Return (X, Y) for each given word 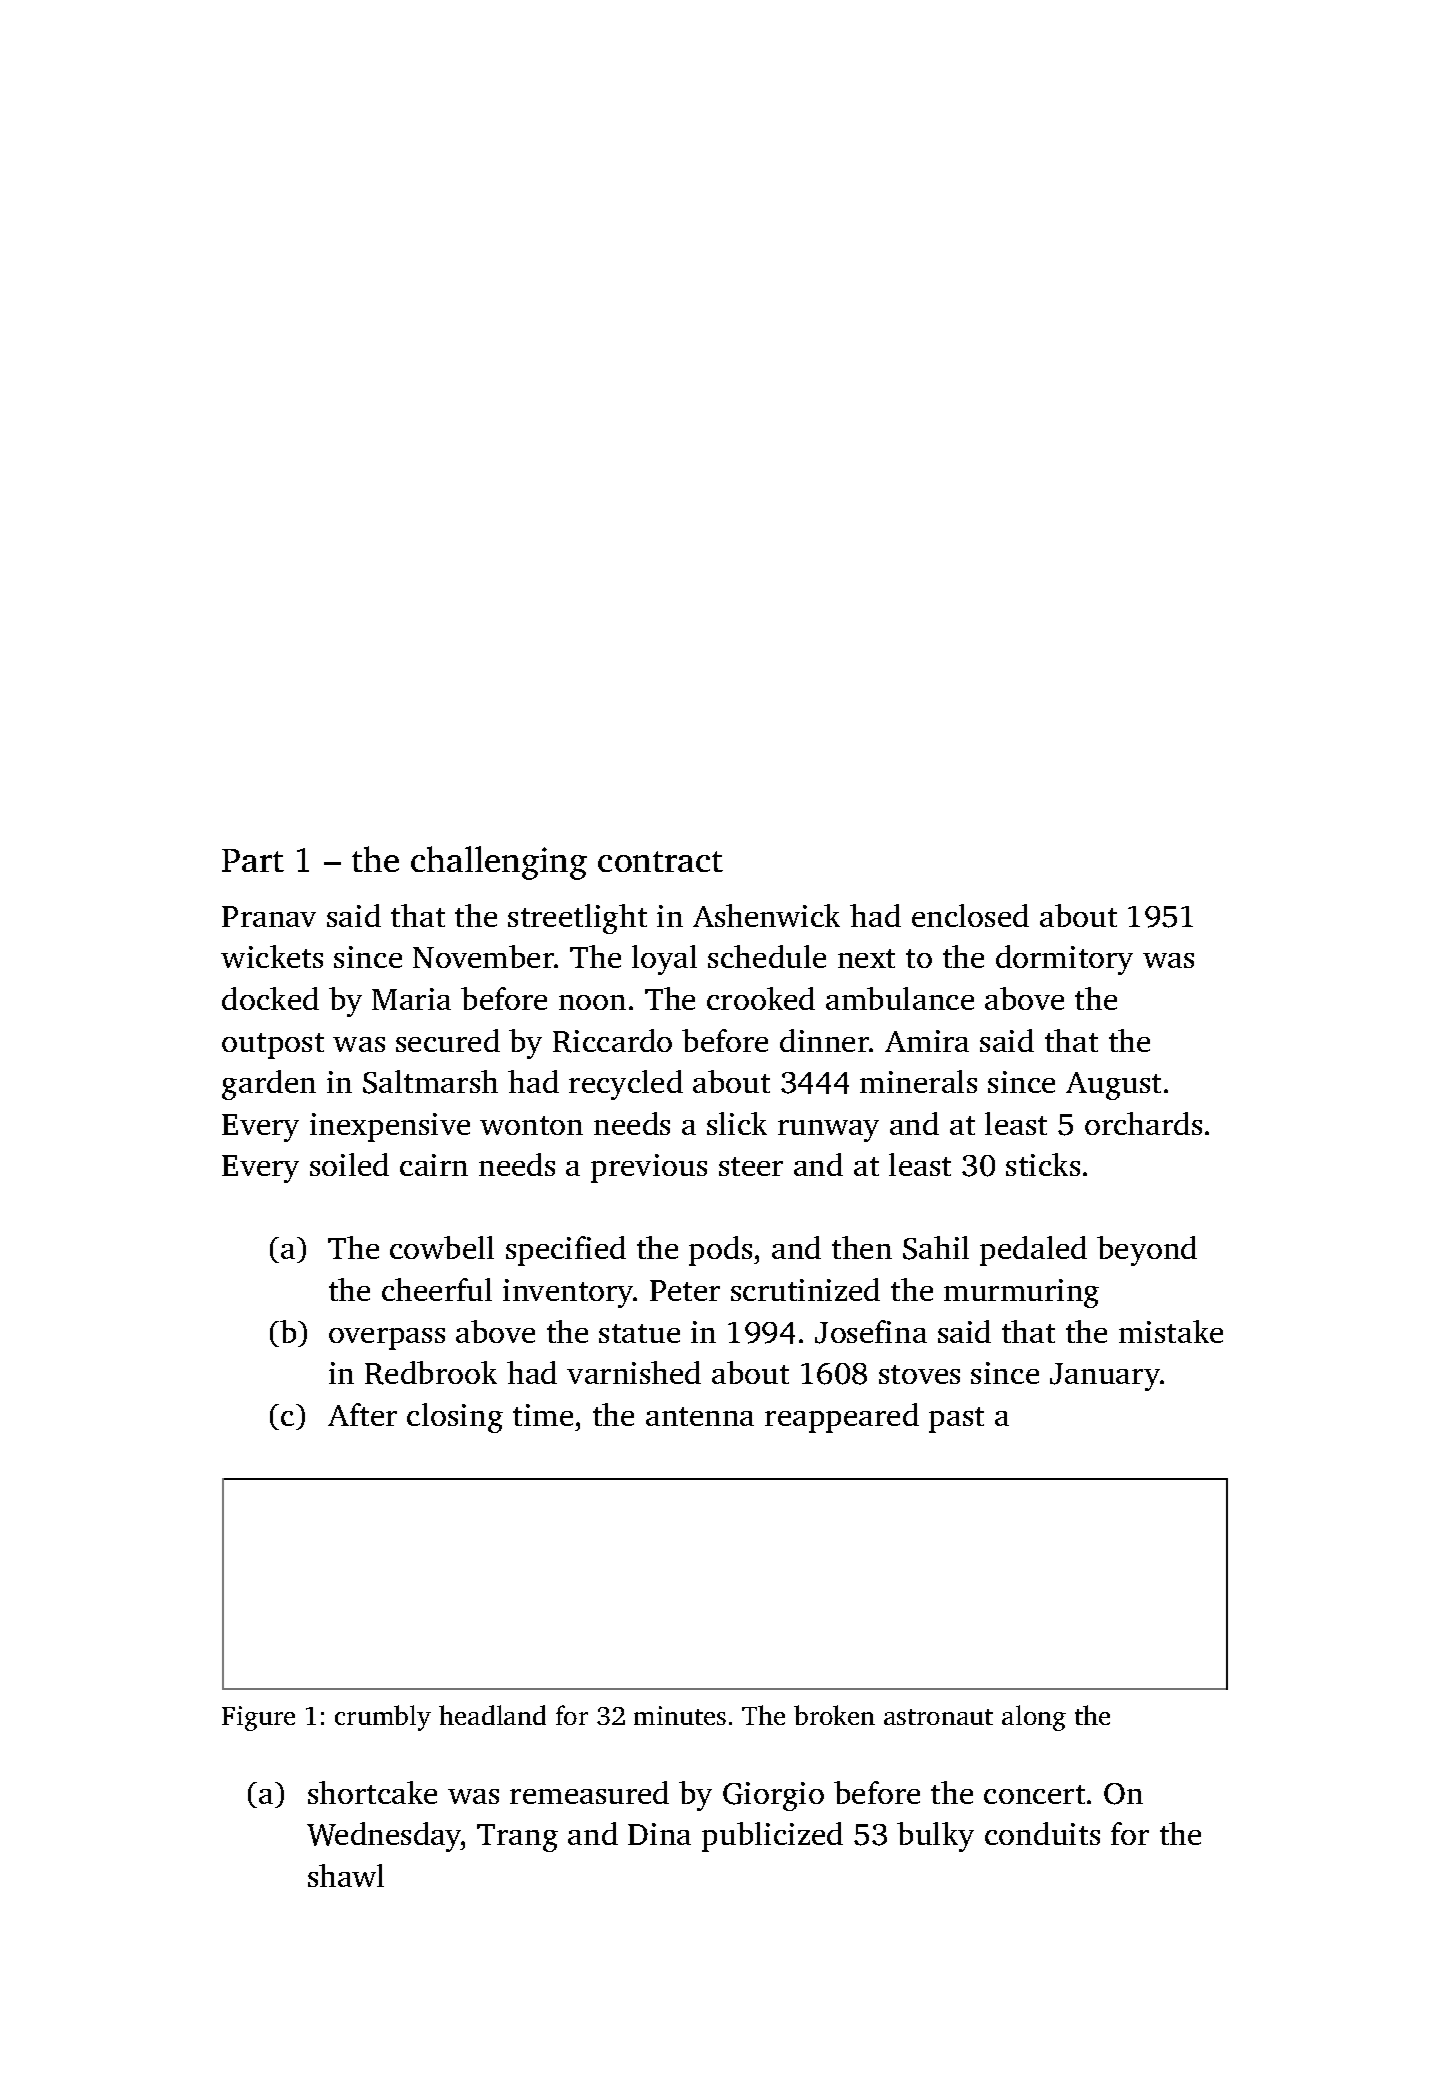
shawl (346, 1875)
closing (455, 1418)
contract (660, 861)
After (362, 1414)
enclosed (970, 915)
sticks (1043, 1164)
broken (834, 1715)
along (1034, 1718)
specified (566, 1251)
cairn (434, 1165)
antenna (700, 1416)
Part (253, 860)
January (1105, 1377)
